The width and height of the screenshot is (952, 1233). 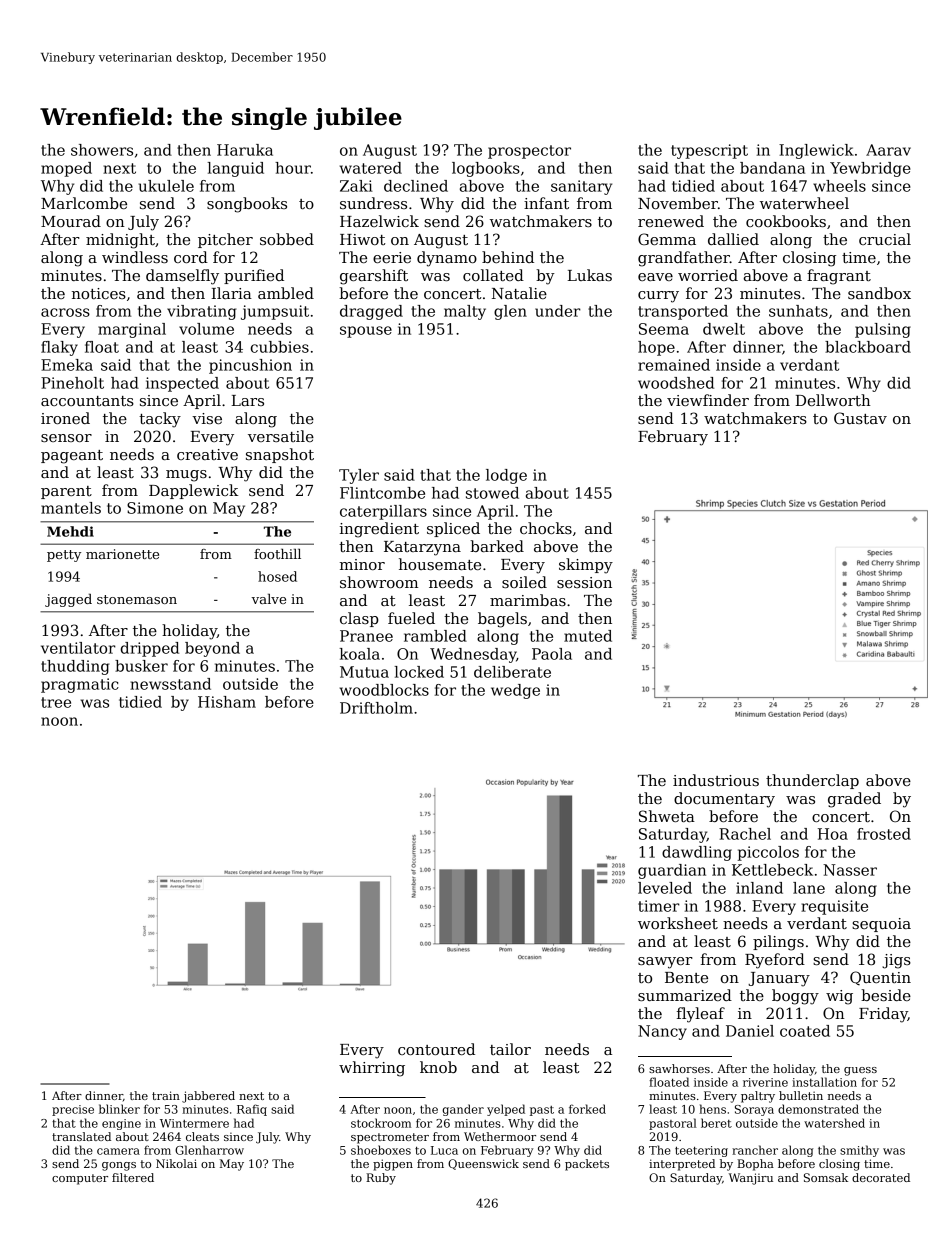 What do you see at coordinates (66, 169) in the screenshot?
I see `moped` at bounding box center [66, 169].
